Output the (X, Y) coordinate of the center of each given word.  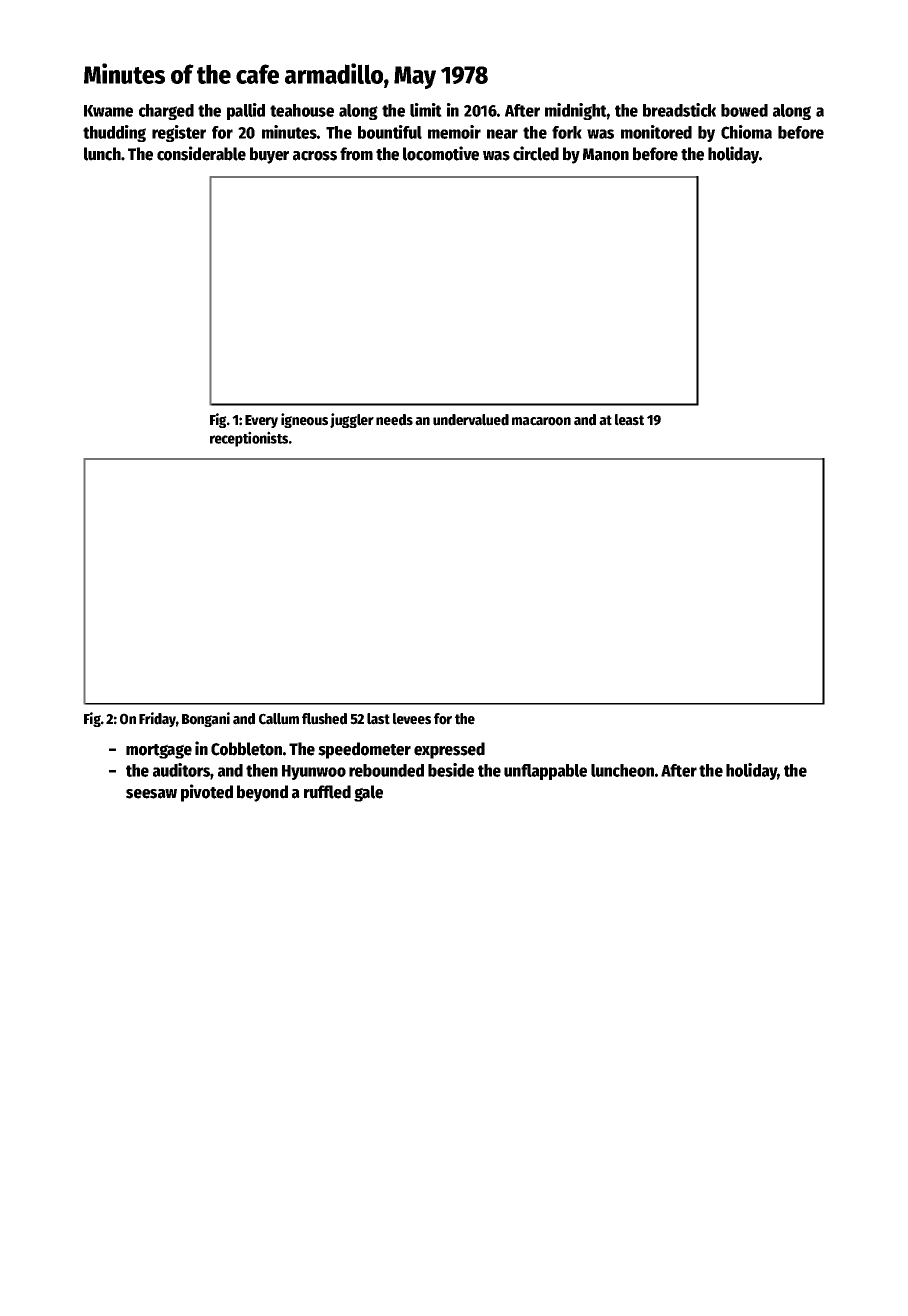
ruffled (327, 792)
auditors (182, 771)
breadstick (679, 110)
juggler (352, 420)
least (629, 420)
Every (261, 421)
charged (166, 112)
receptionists (249, 439)
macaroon (541, 421)
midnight (576, 111)
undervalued (471, 420)
